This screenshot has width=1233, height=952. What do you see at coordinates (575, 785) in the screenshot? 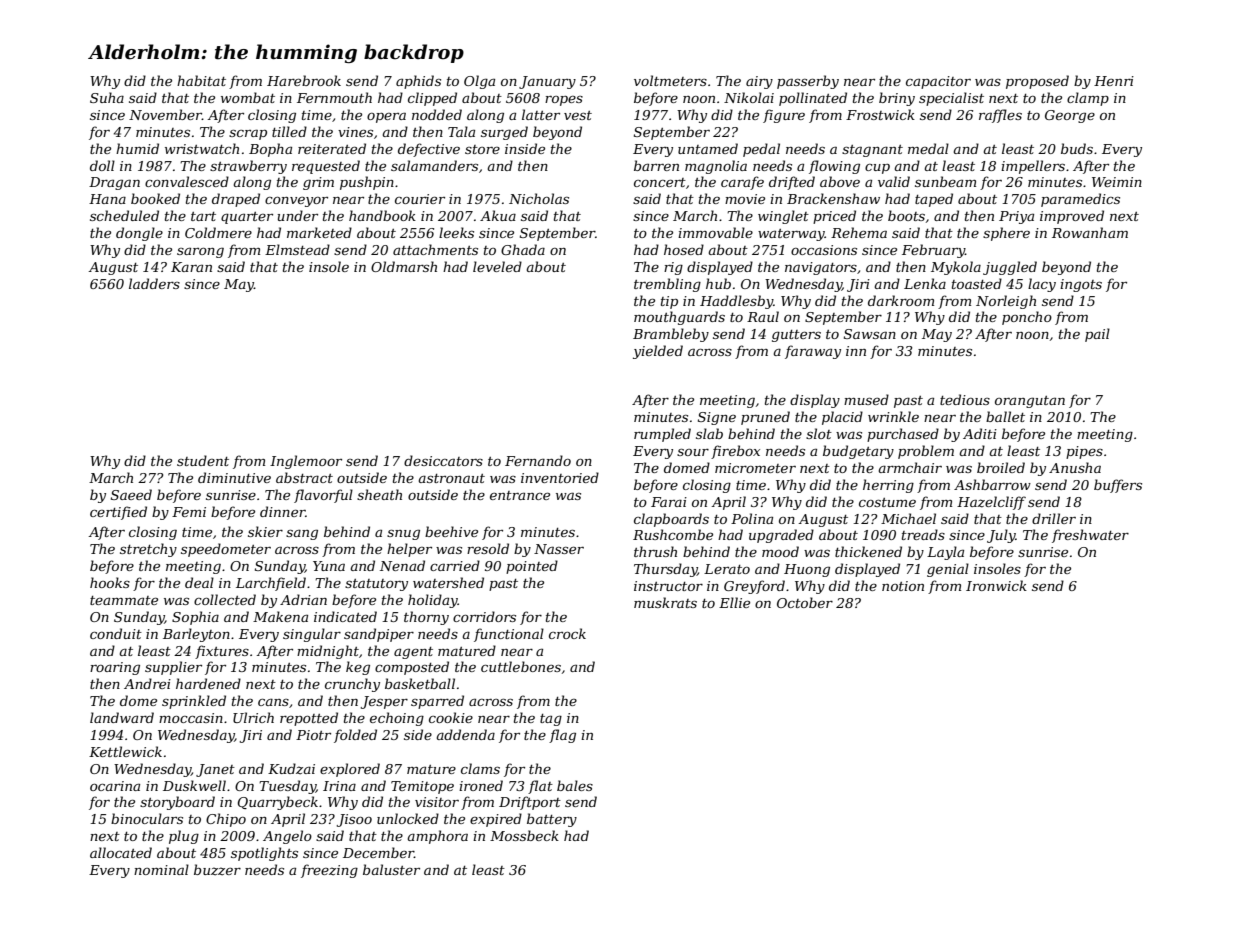
I see `bales` at bounding box center [575, 785].
